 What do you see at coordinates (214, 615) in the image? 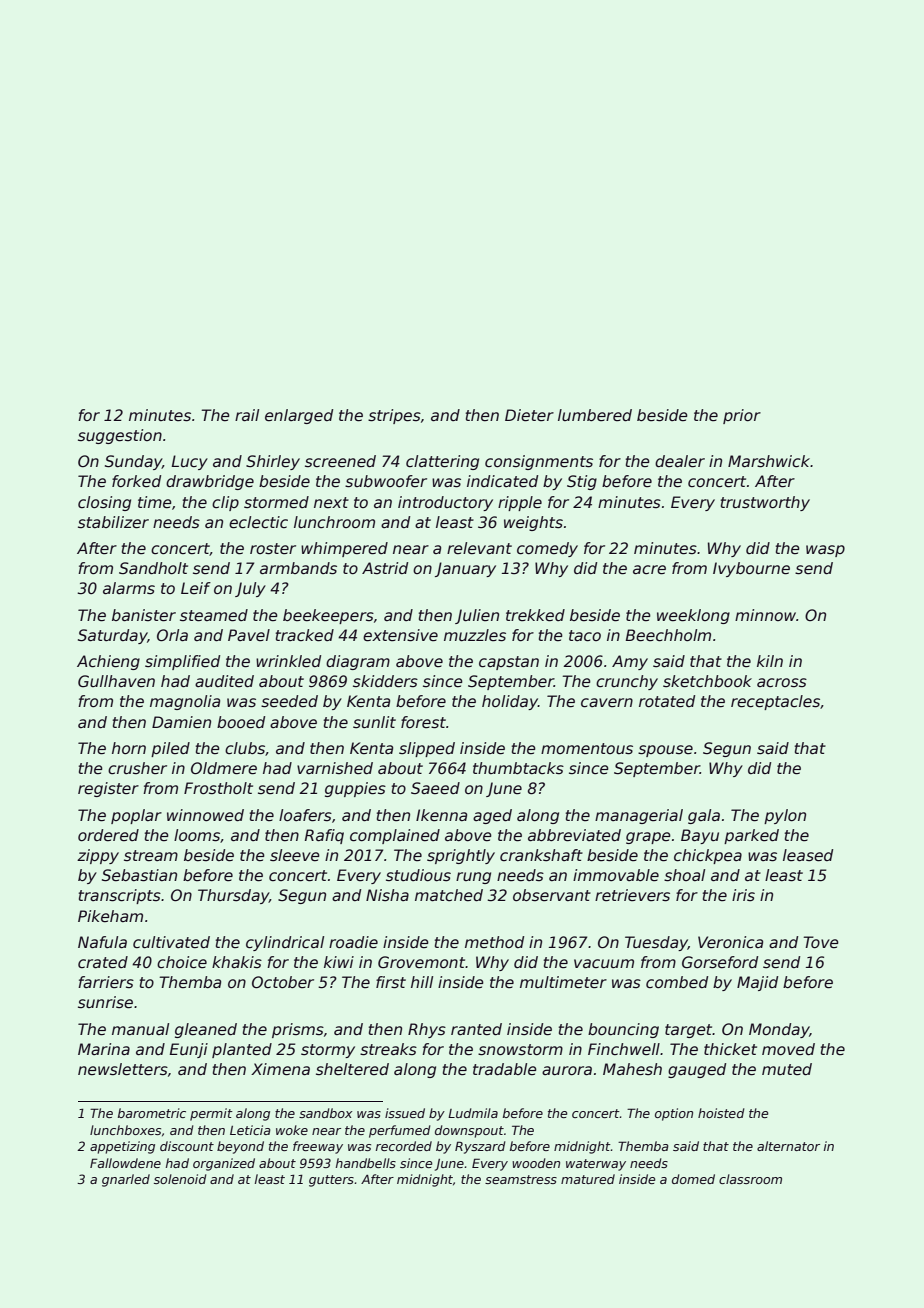
I see `steamed` at bounding box center [214, 615].
